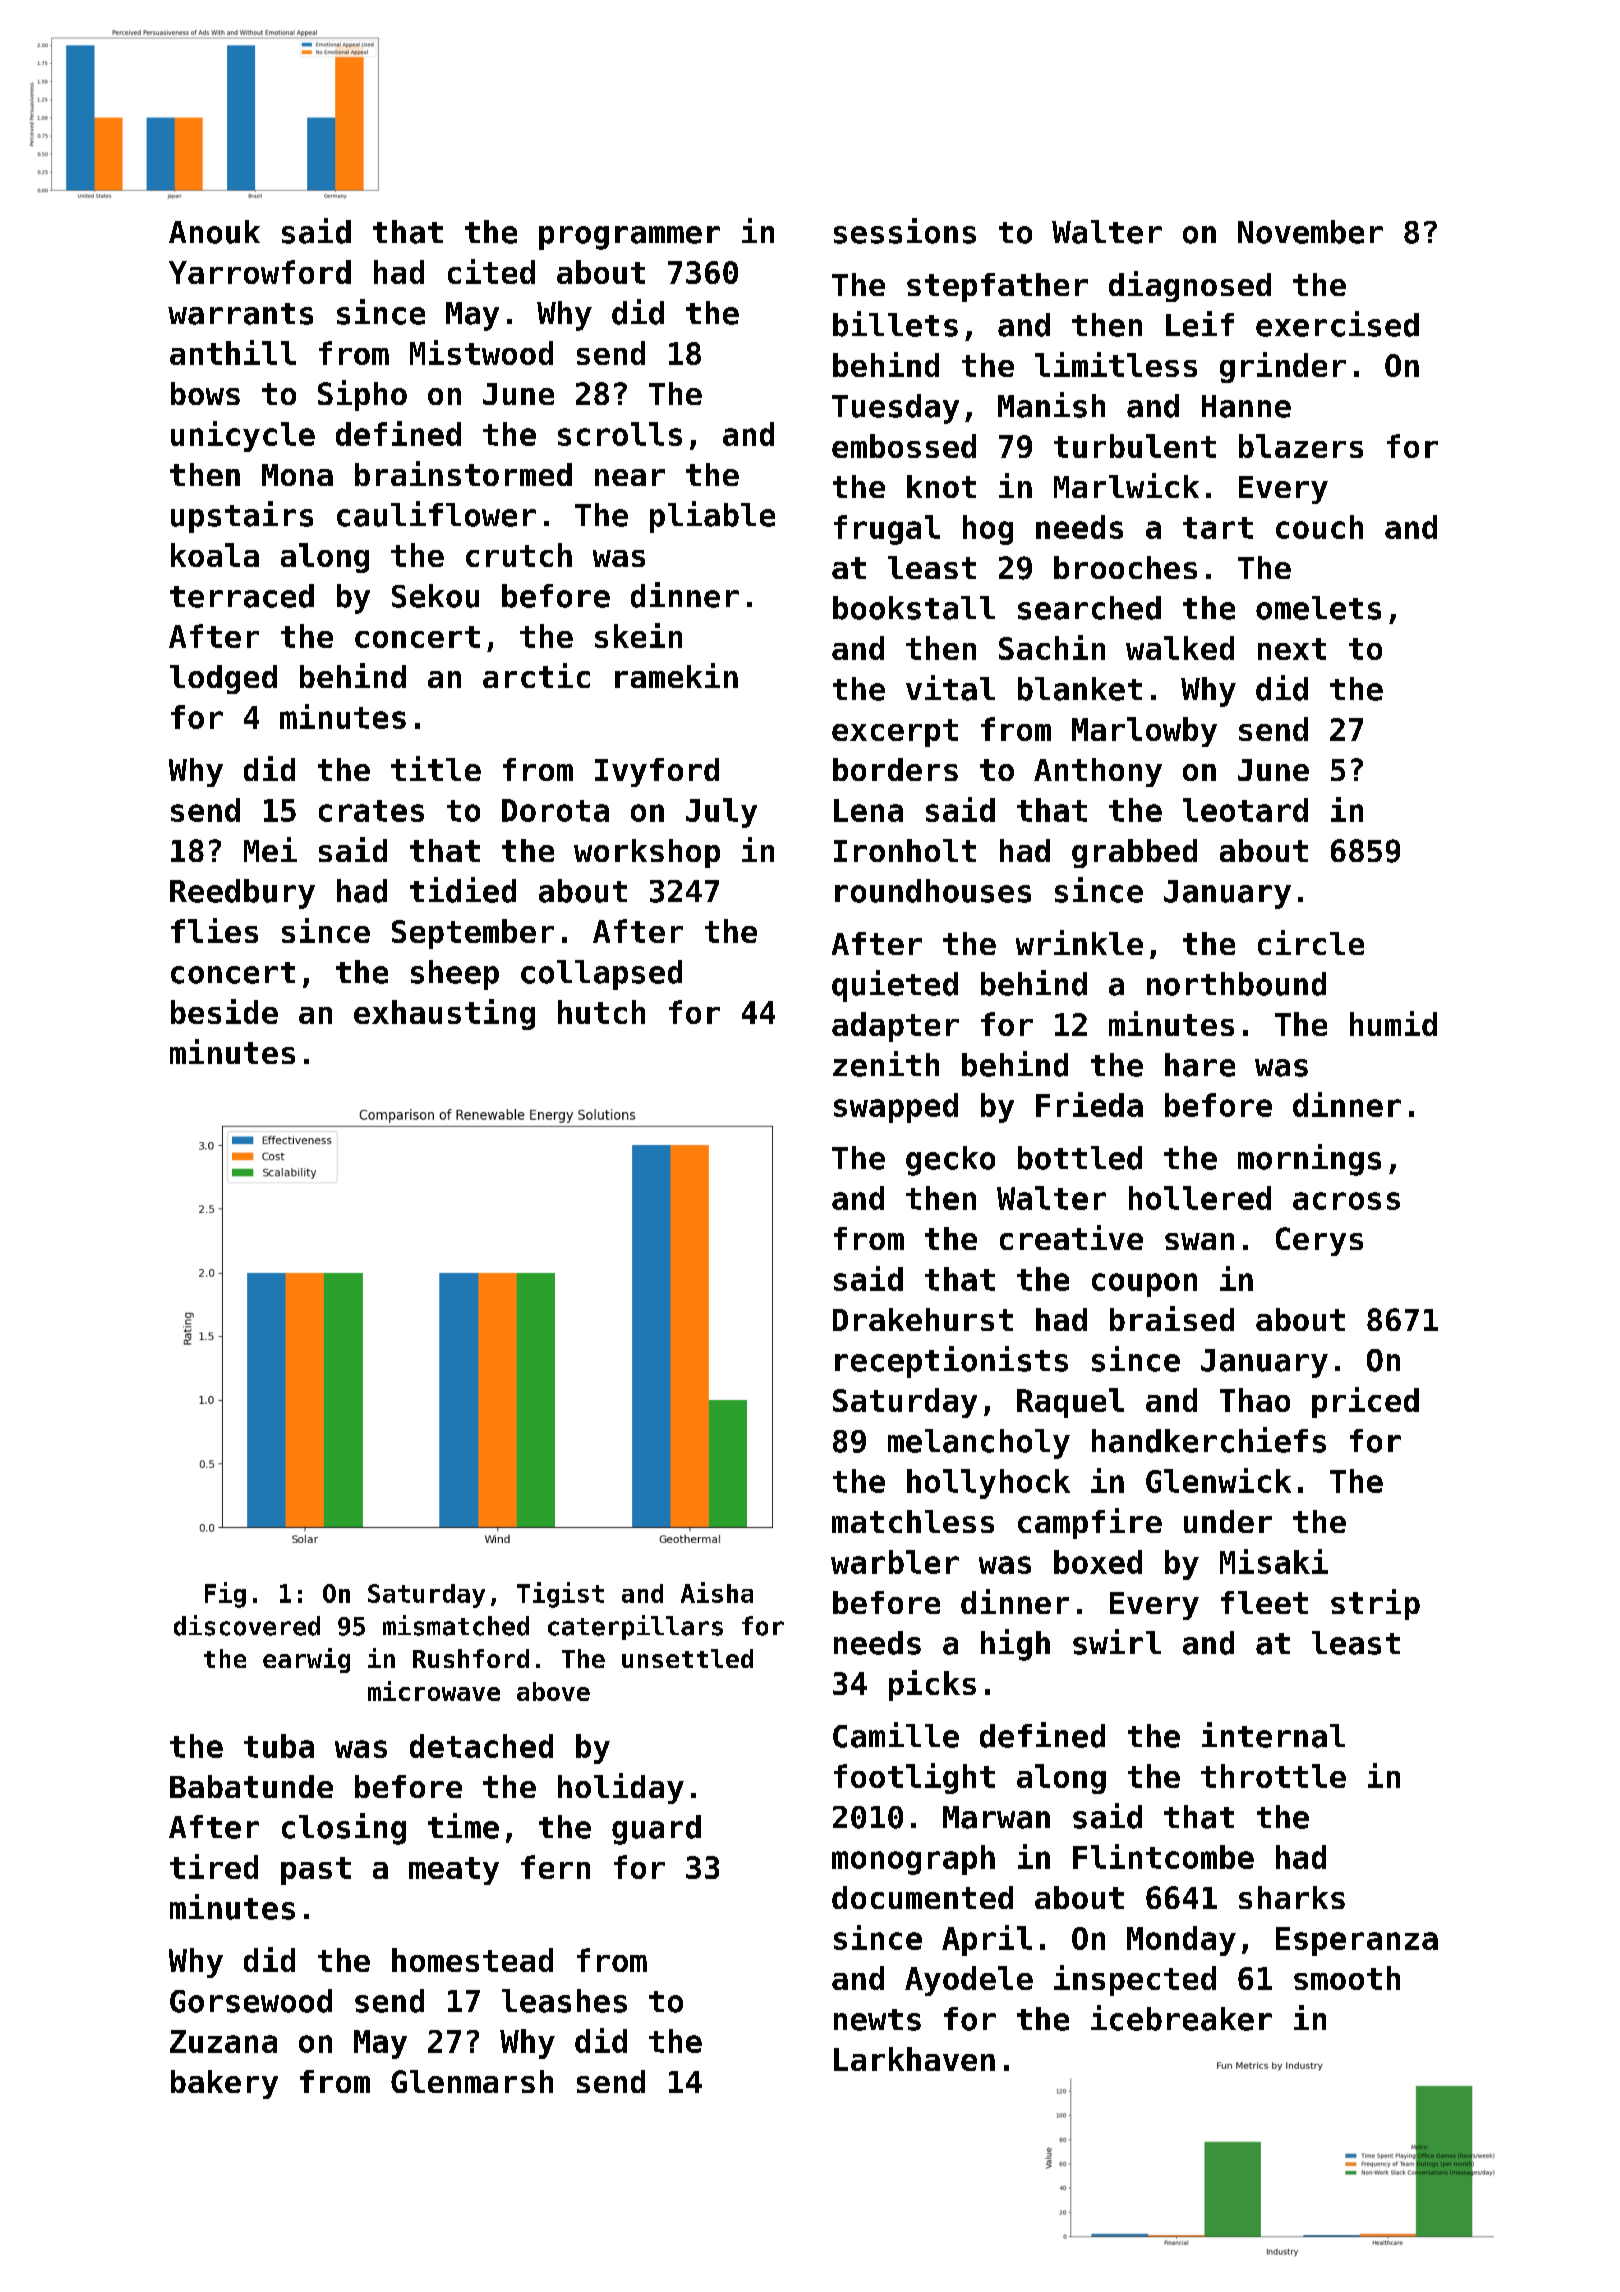 Image resolution: width=1620 pixels, height=2292 pixels. What do you see at coordinates (279, 1746) in the document?
I see `tuba` at bounding box center [279, 1746].
